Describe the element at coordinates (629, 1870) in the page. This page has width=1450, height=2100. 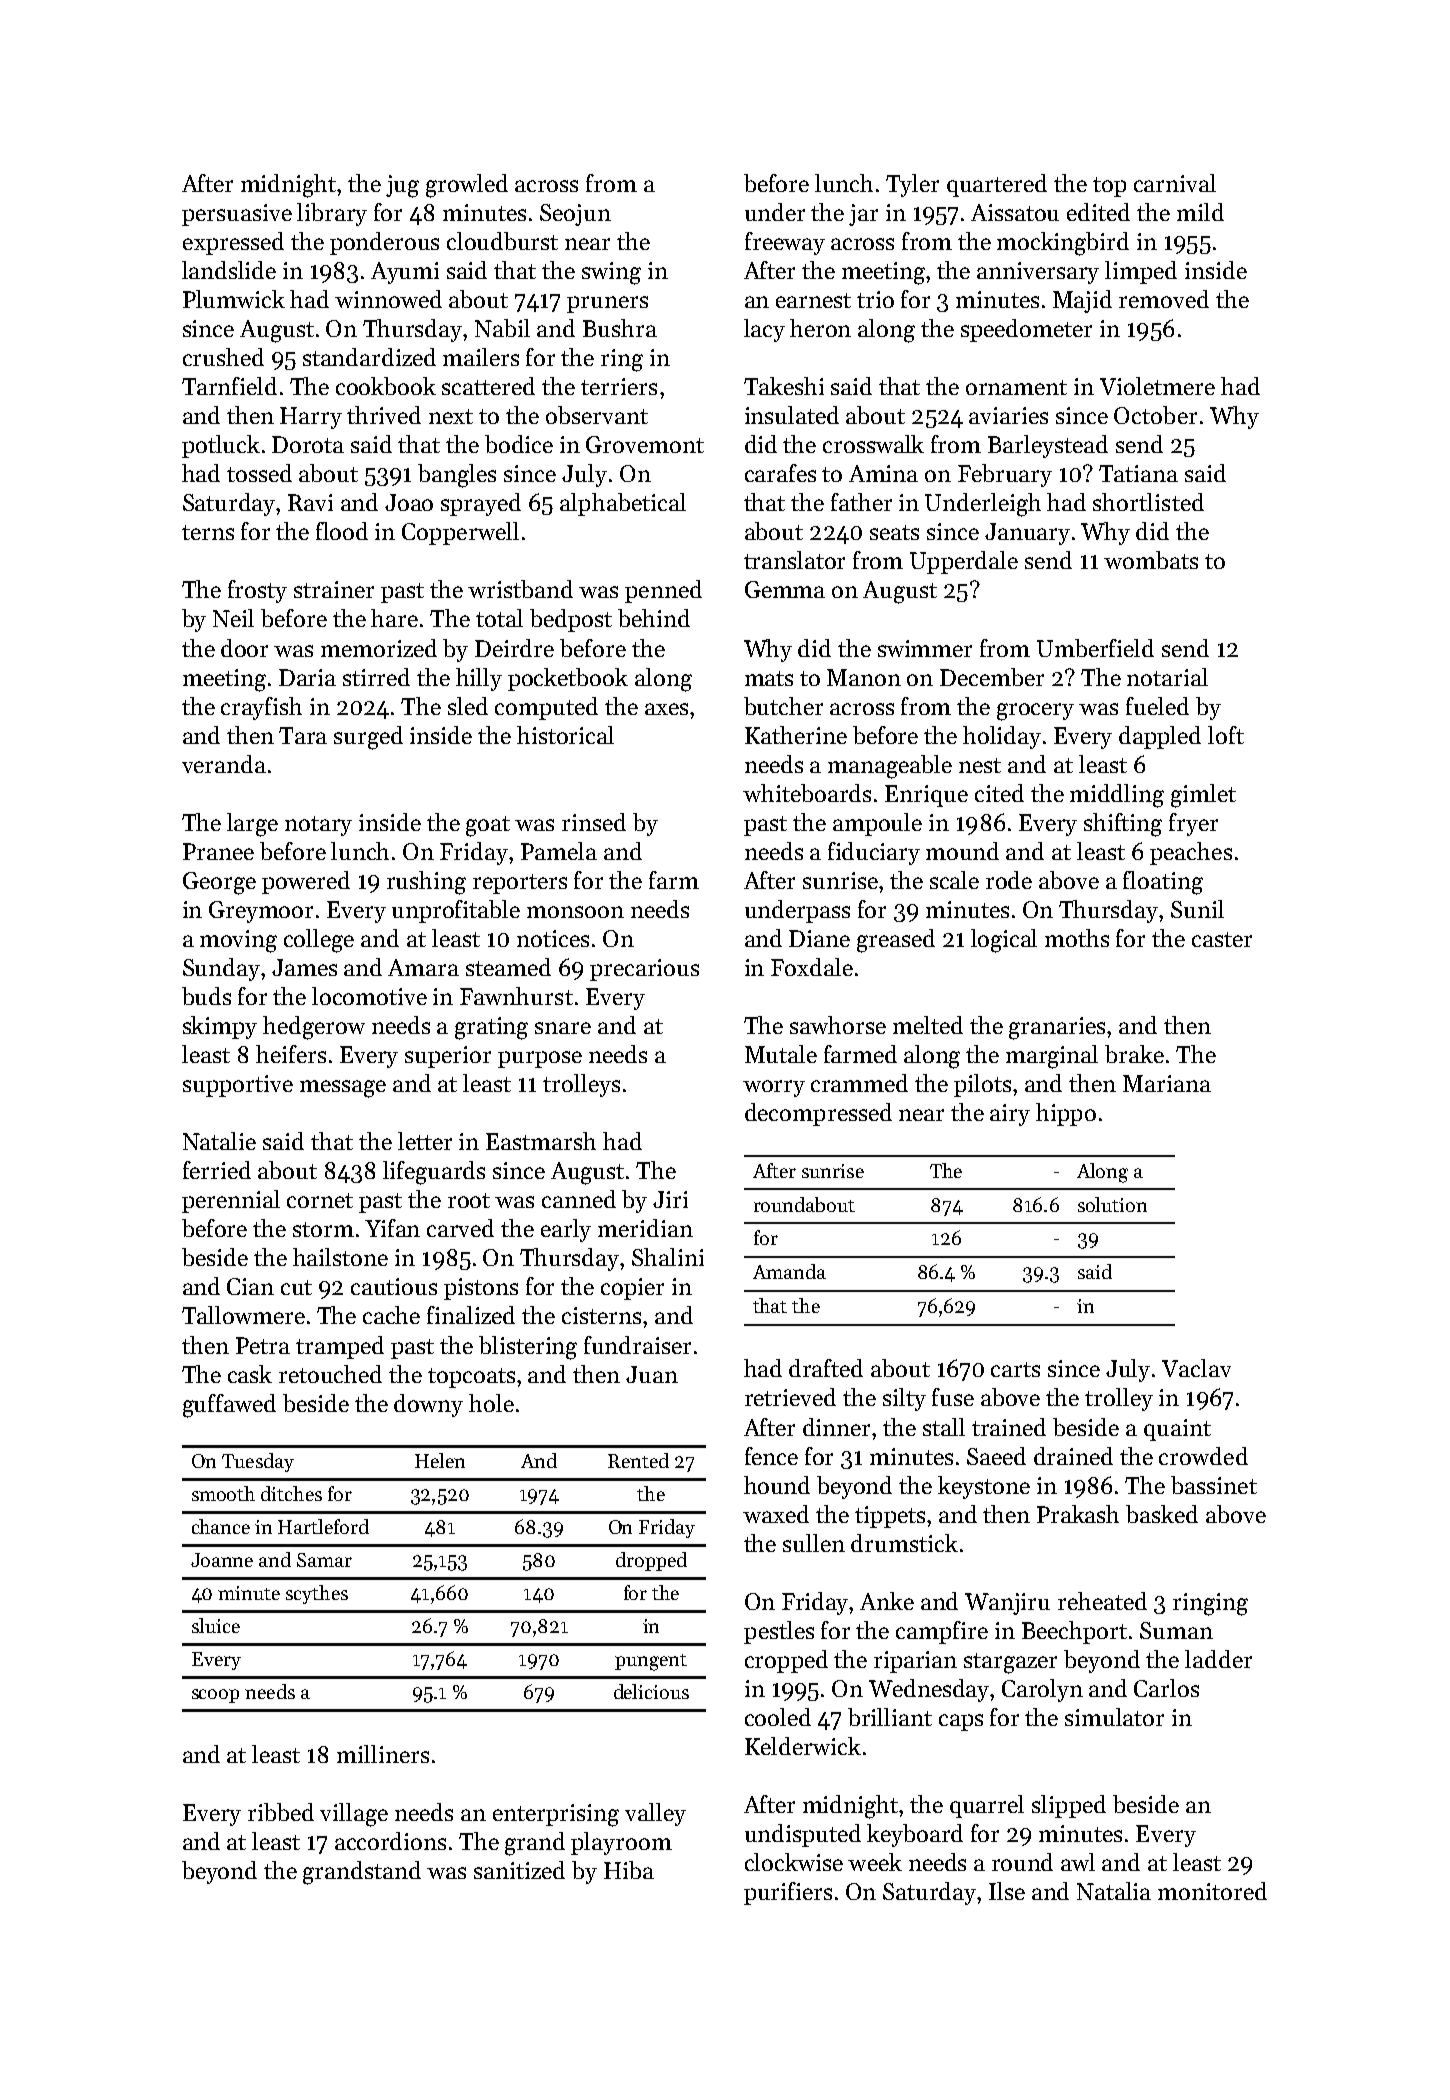
I see `Hiba` at that location.
